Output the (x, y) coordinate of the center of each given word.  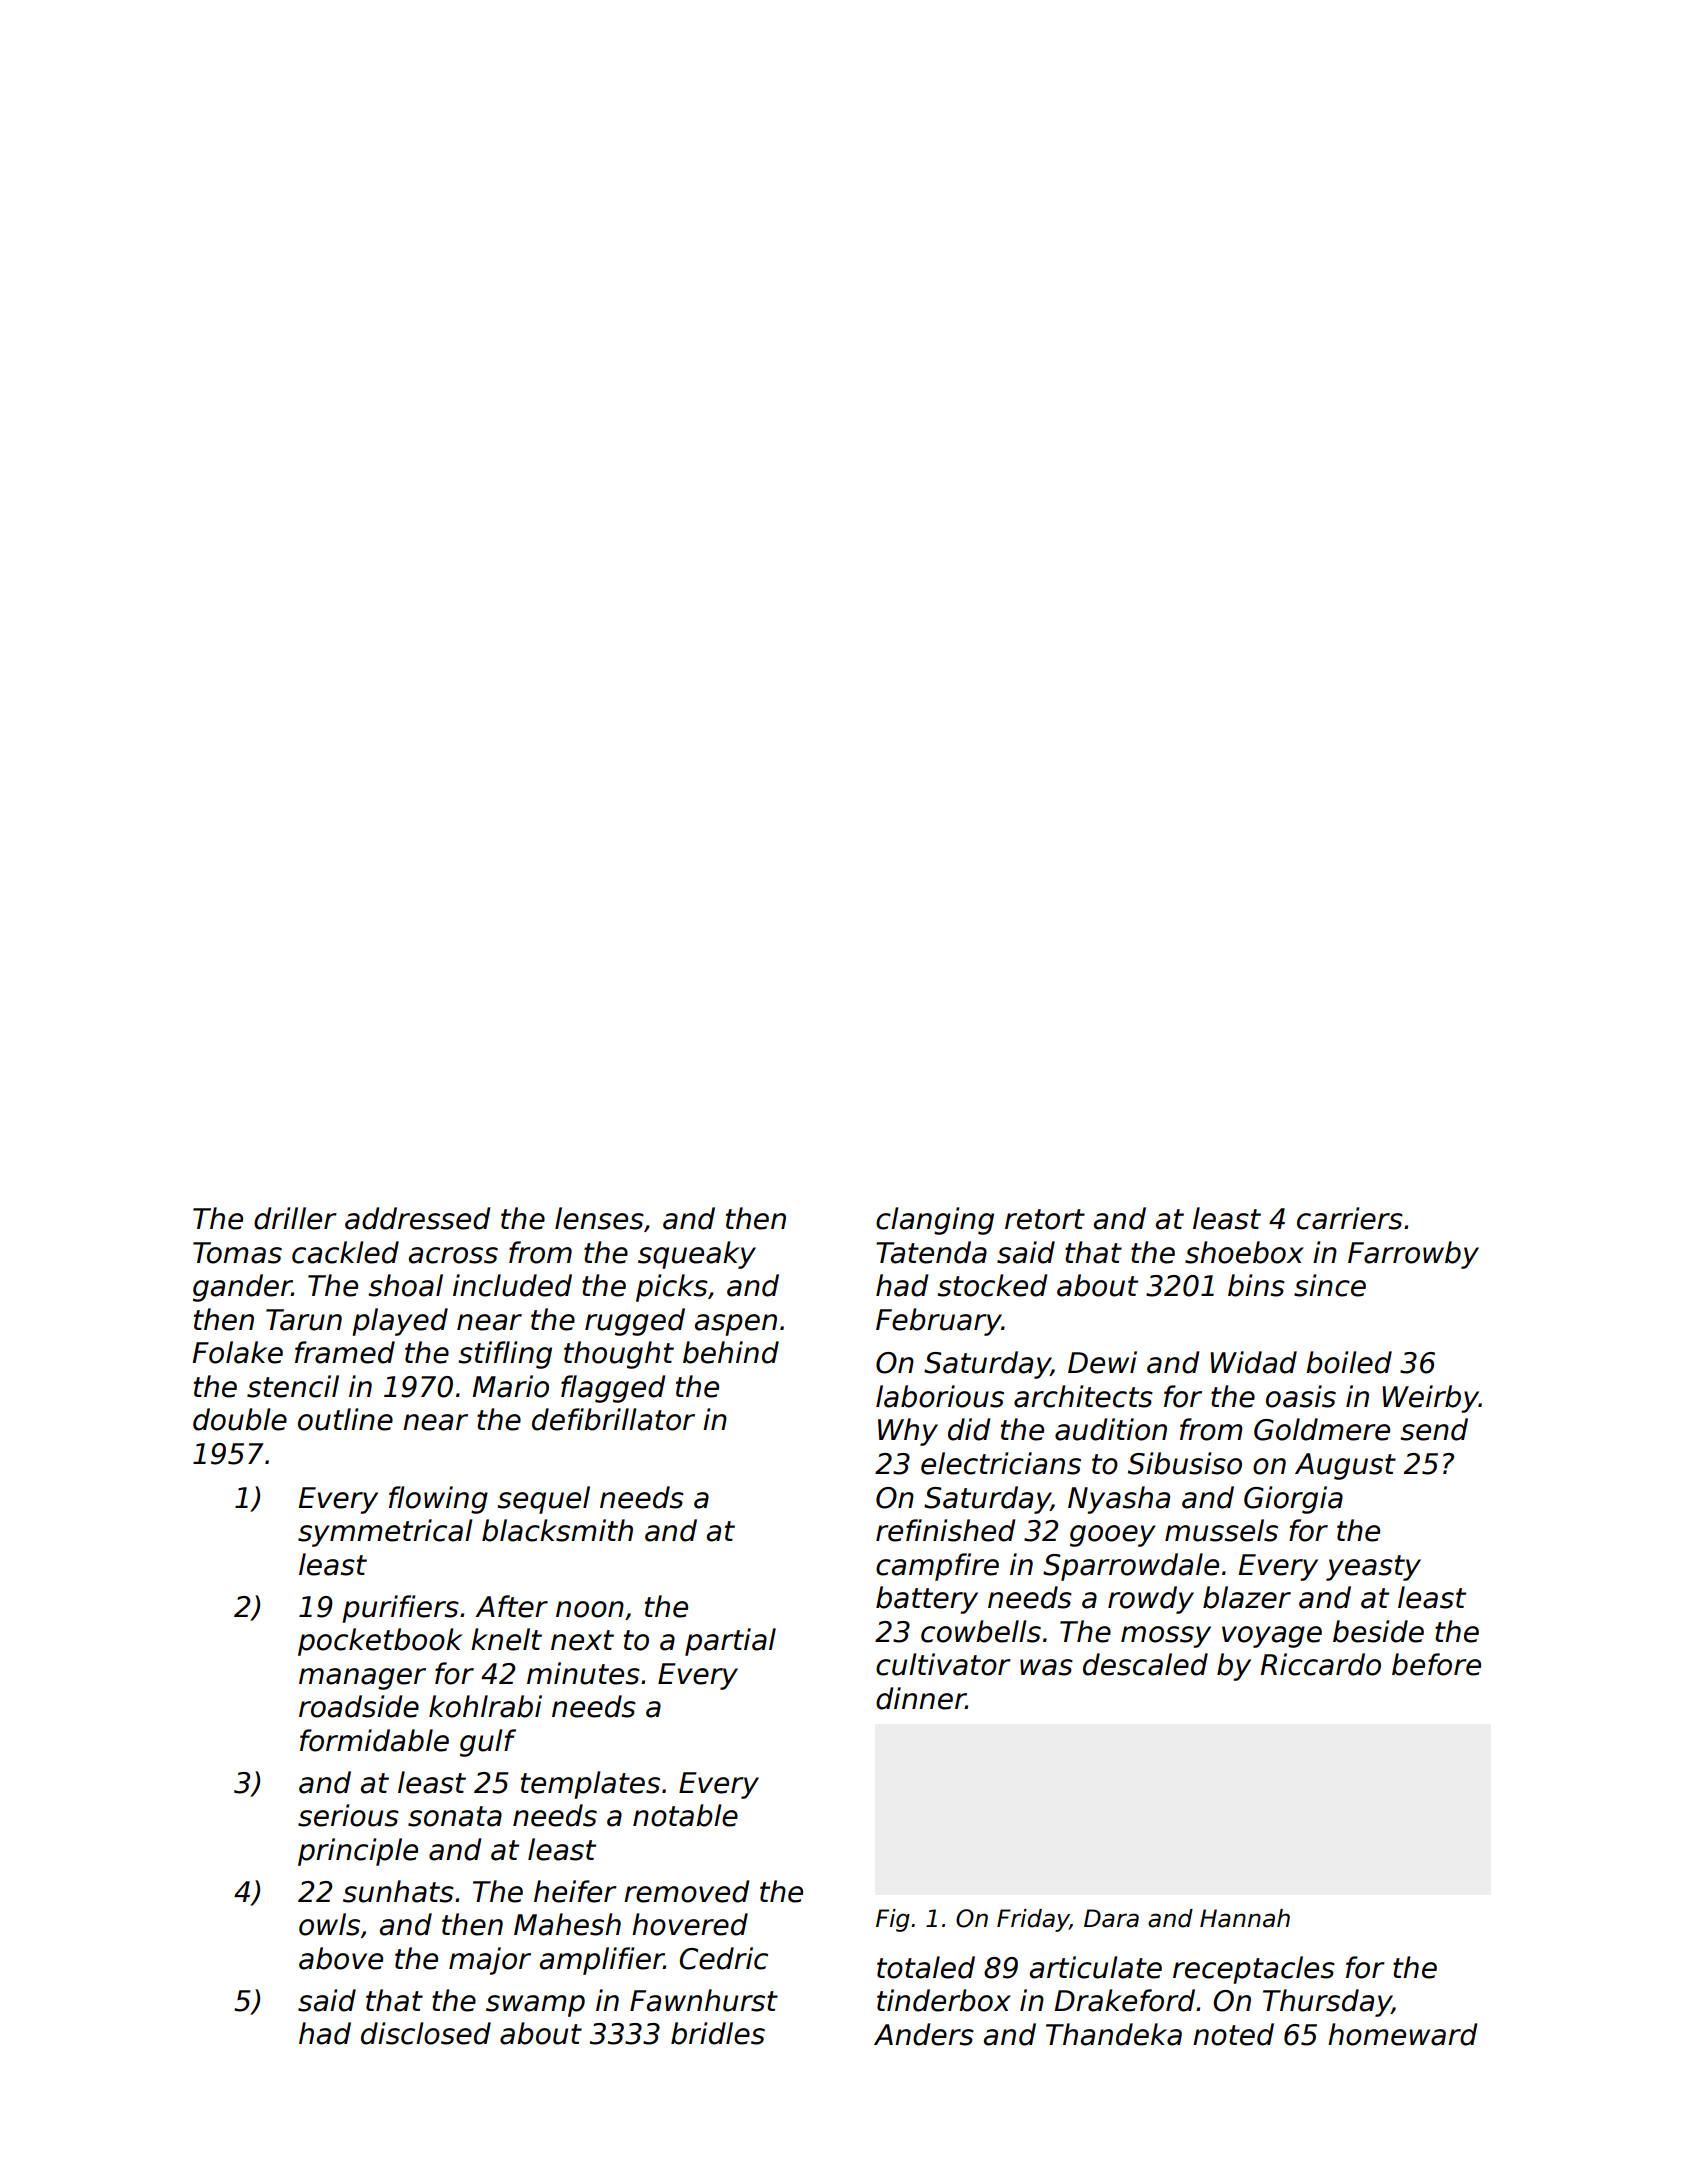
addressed (417, 1218)
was (1046, 1667)
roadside (359, 1706)
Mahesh (567, 1924)
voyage (1272, 1637)
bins (1256, 1285)
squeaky (697, 1255)
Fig (893, 1920)
